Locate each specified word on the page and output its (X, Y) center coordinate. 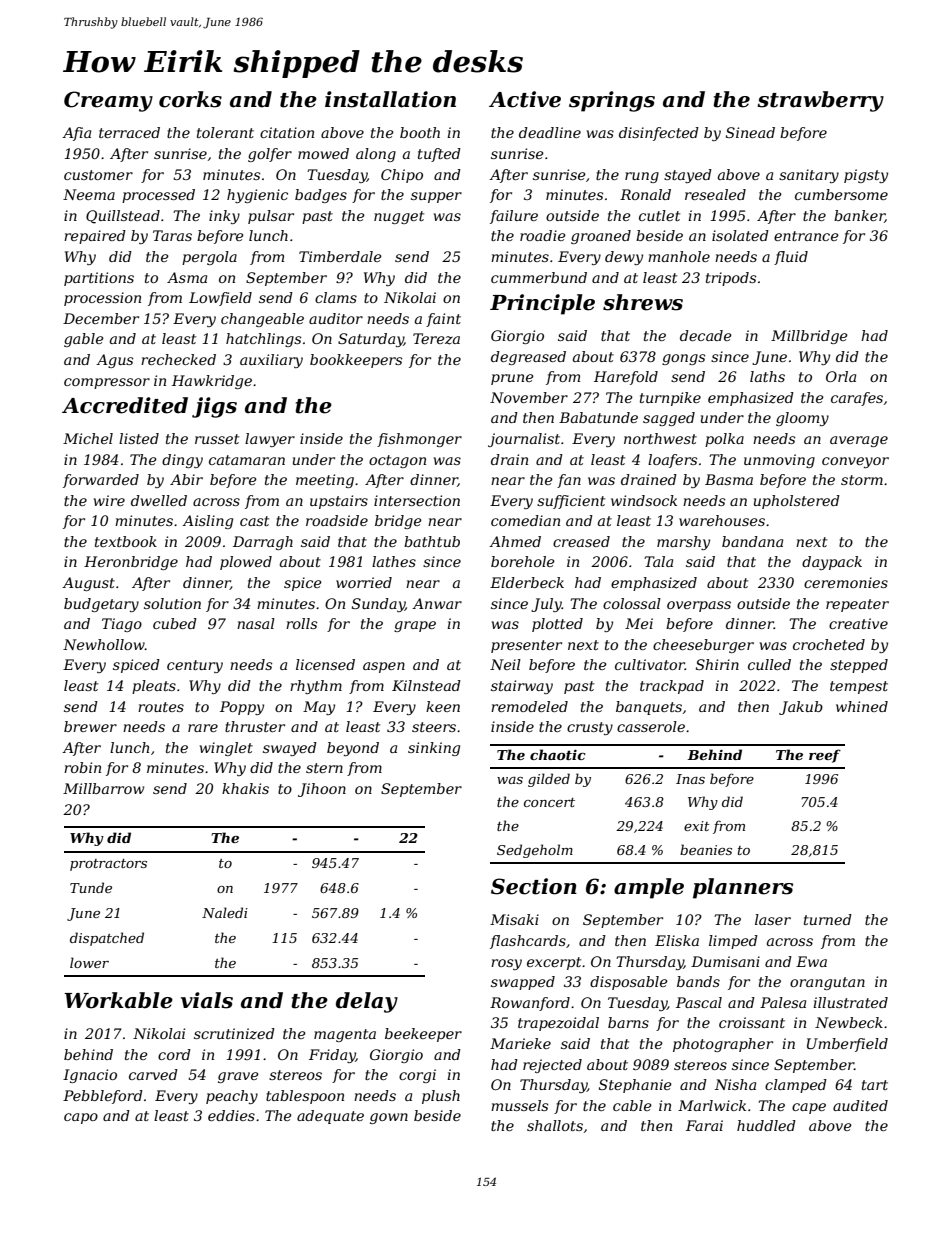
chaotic (558, 754)
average (859, 441)
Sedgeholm (535, 851)
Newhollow (104, 644)
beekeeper (423, 1035)
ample (649, 888)
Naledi (225, 912)
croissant (752, 1022)
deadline (550, 132)
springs (612, 101)
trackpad (672, 687)
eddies (231, 1115)
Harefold (626, 378)
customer (98, 175)
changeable (262, 320)
